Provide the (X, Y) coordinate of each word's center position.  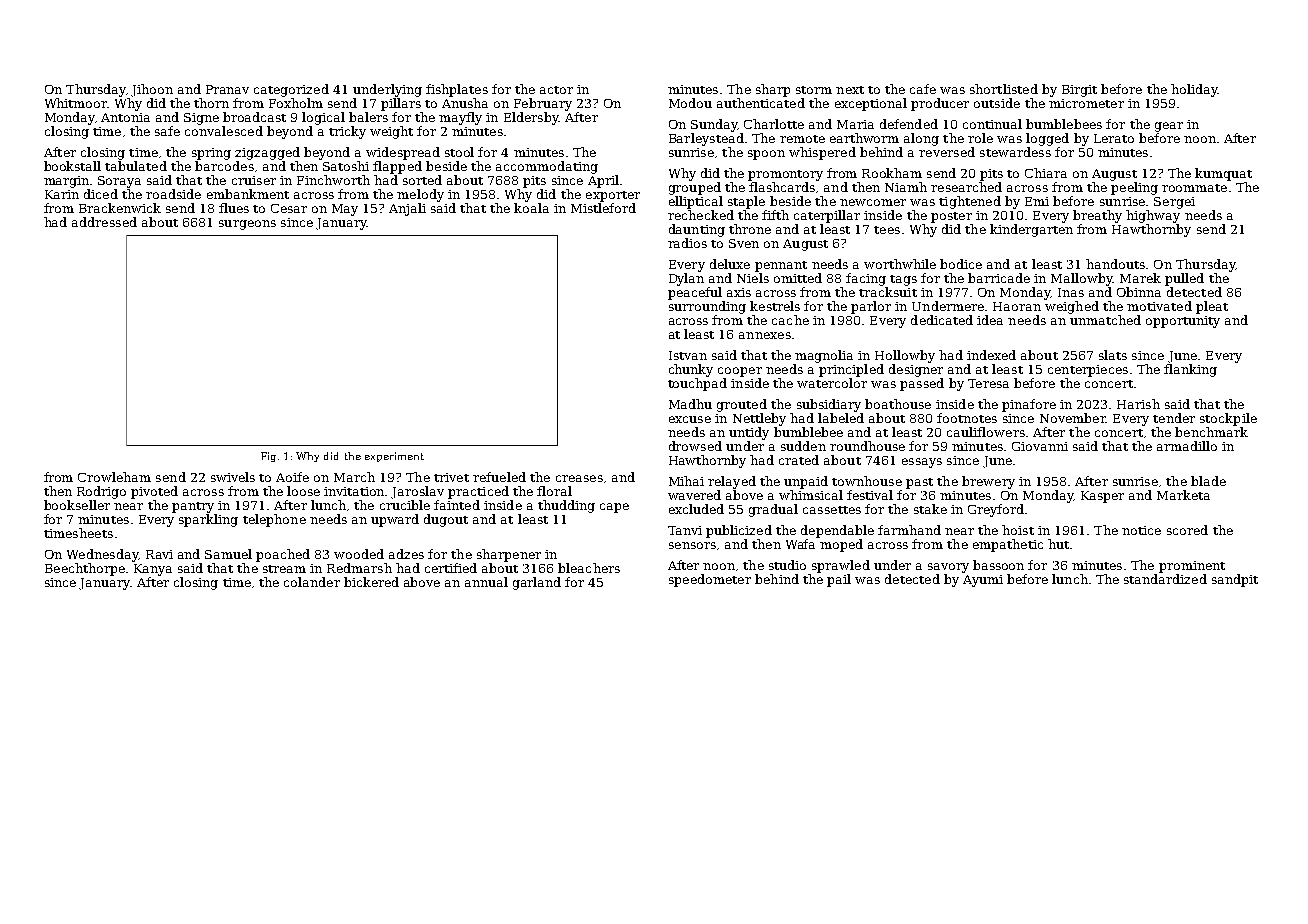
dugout (446, 520)
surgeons (247, 225)
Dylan (686, 279)
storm (814, 90)
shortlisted (1004, 89)
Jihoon (152, 90)
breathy (1097, 216)
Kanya (153, 570)
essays (922, 463)
